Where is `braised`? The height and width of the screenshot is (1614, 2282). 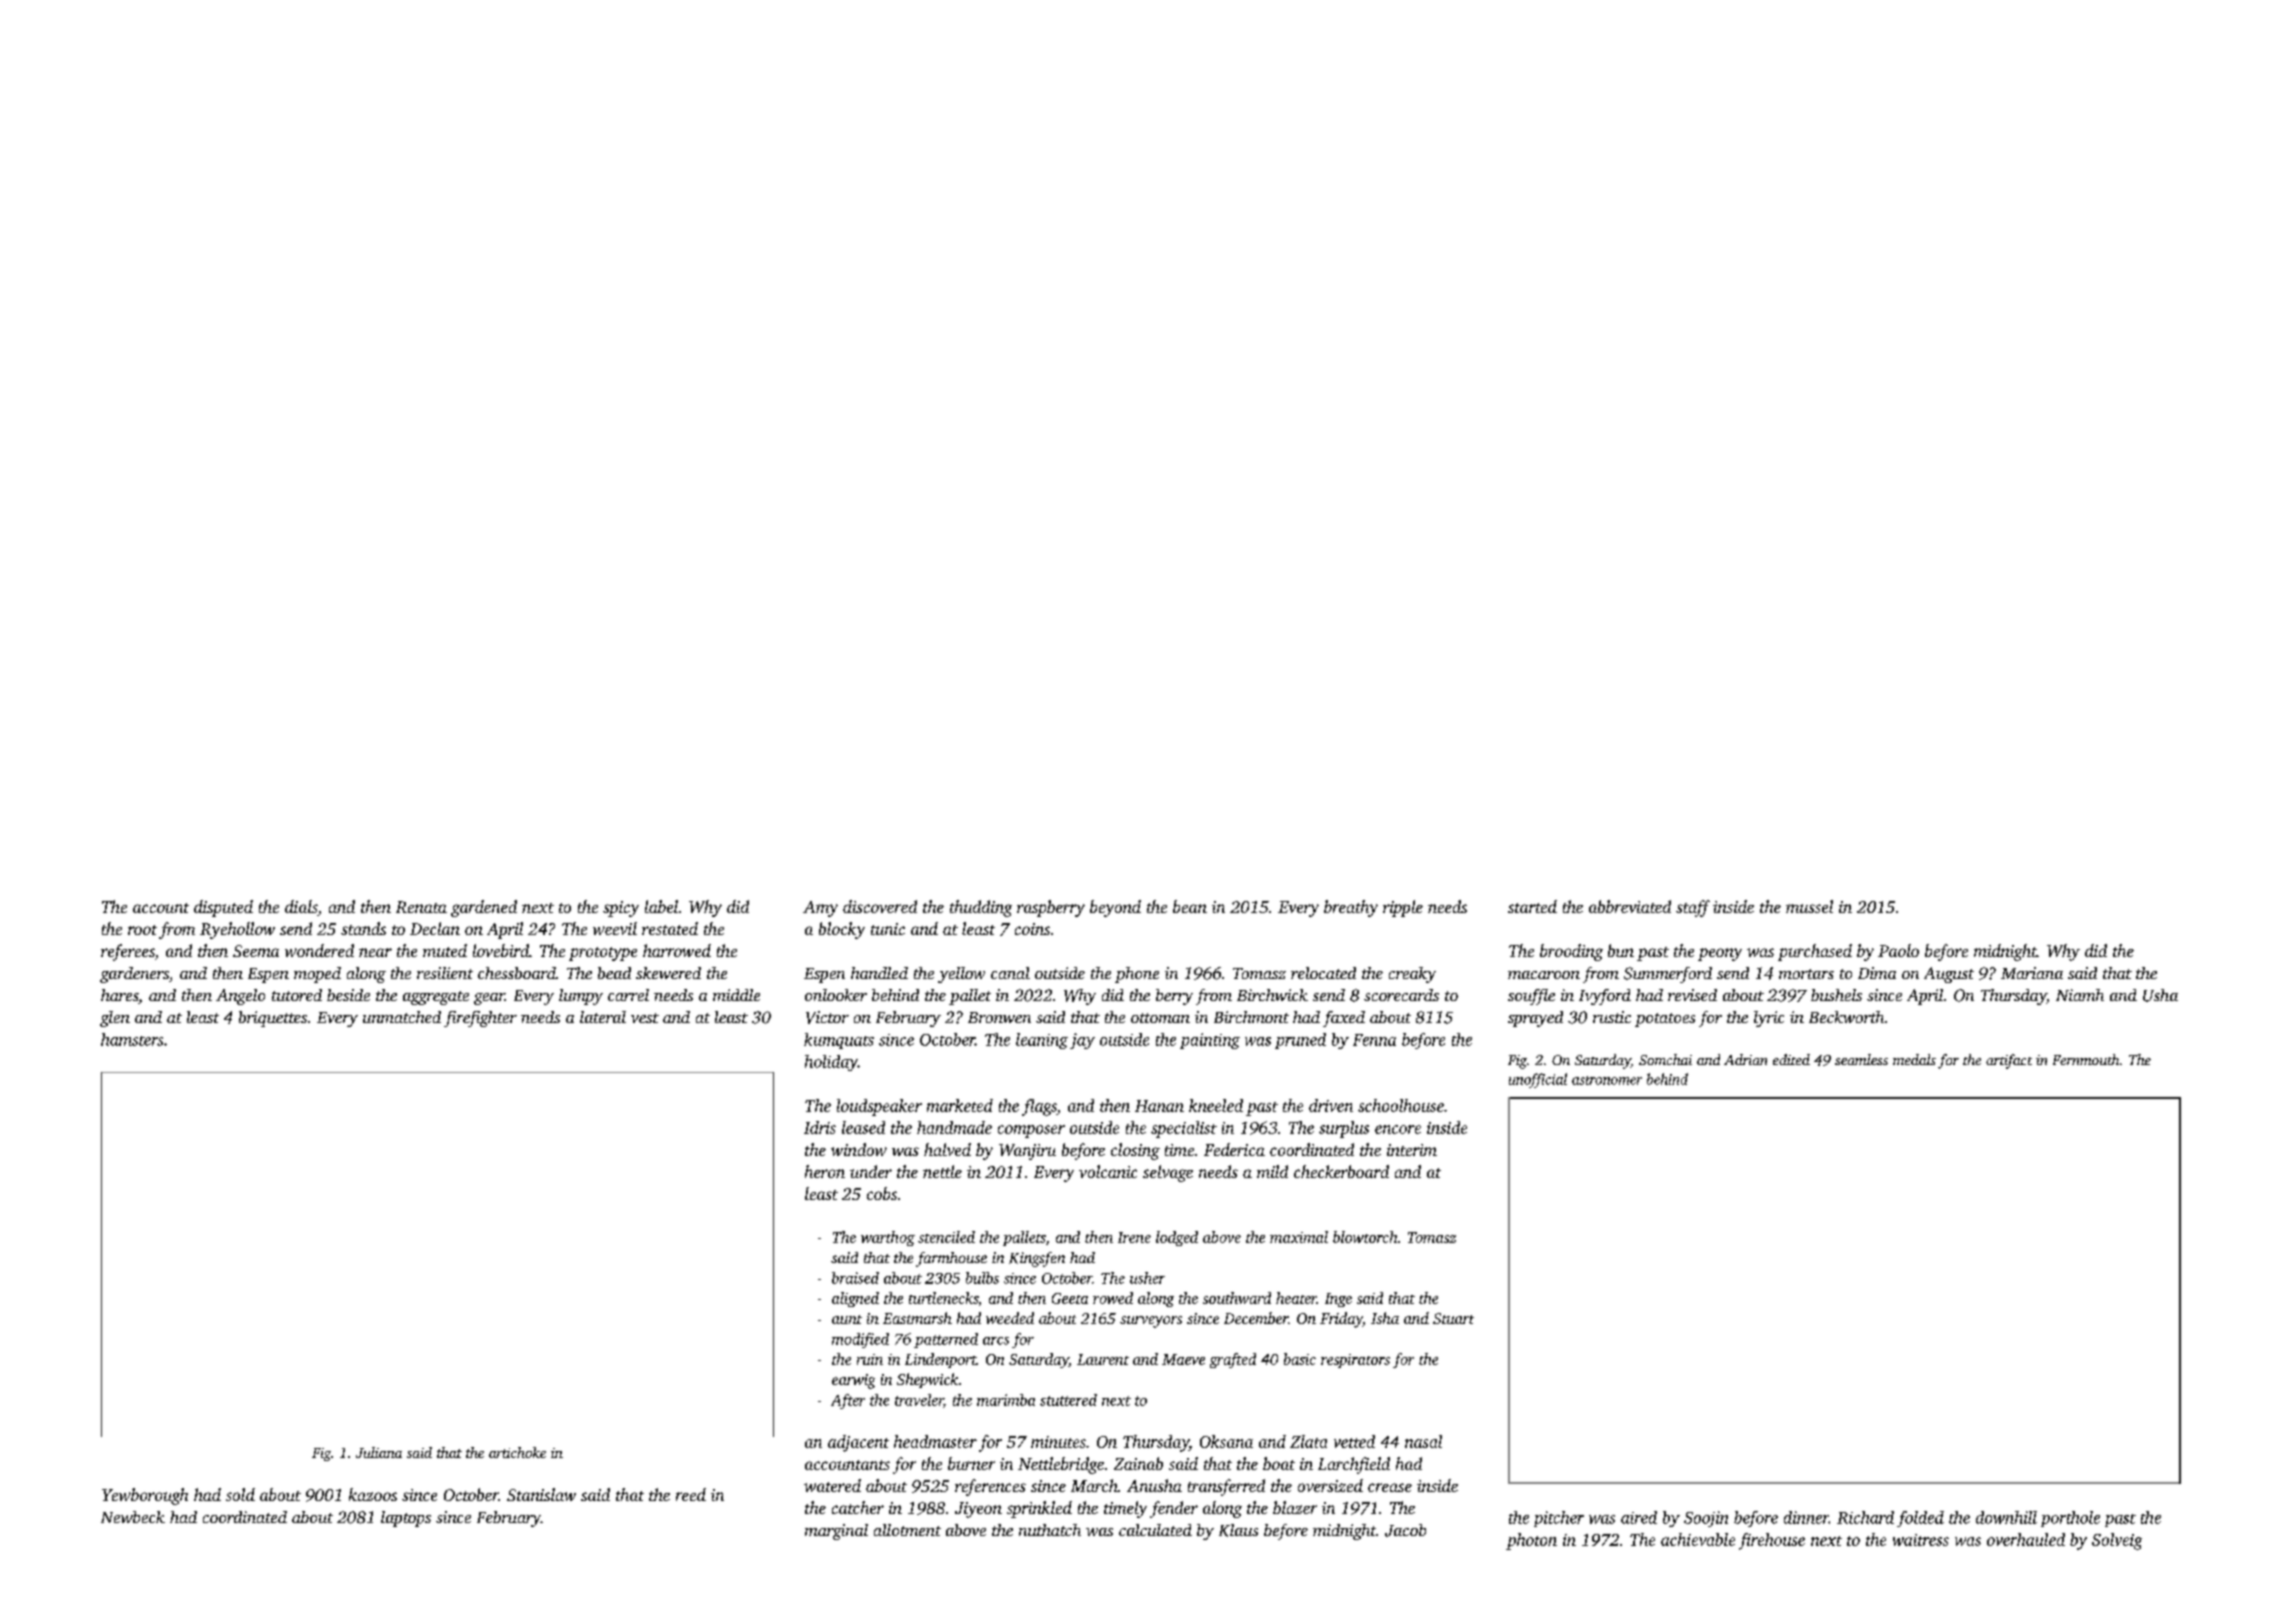
braised is located at coordinates (855, 1278).
